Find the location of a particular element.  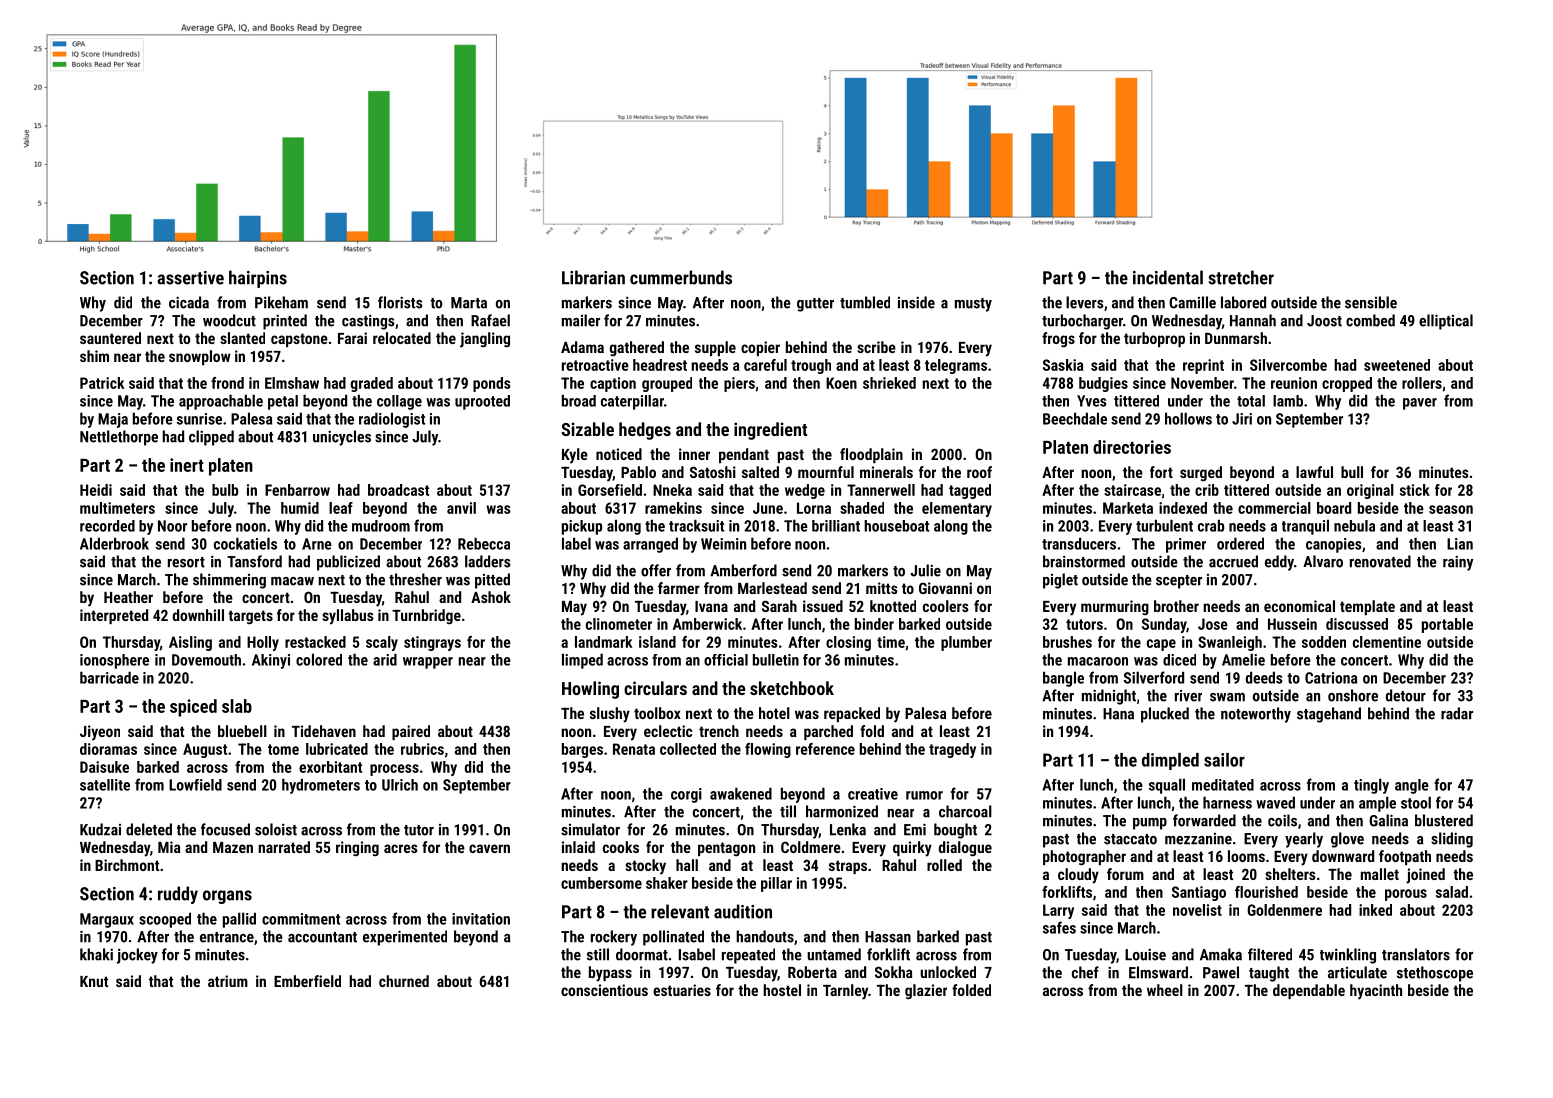

slab is located at coordinates (237, 706).
